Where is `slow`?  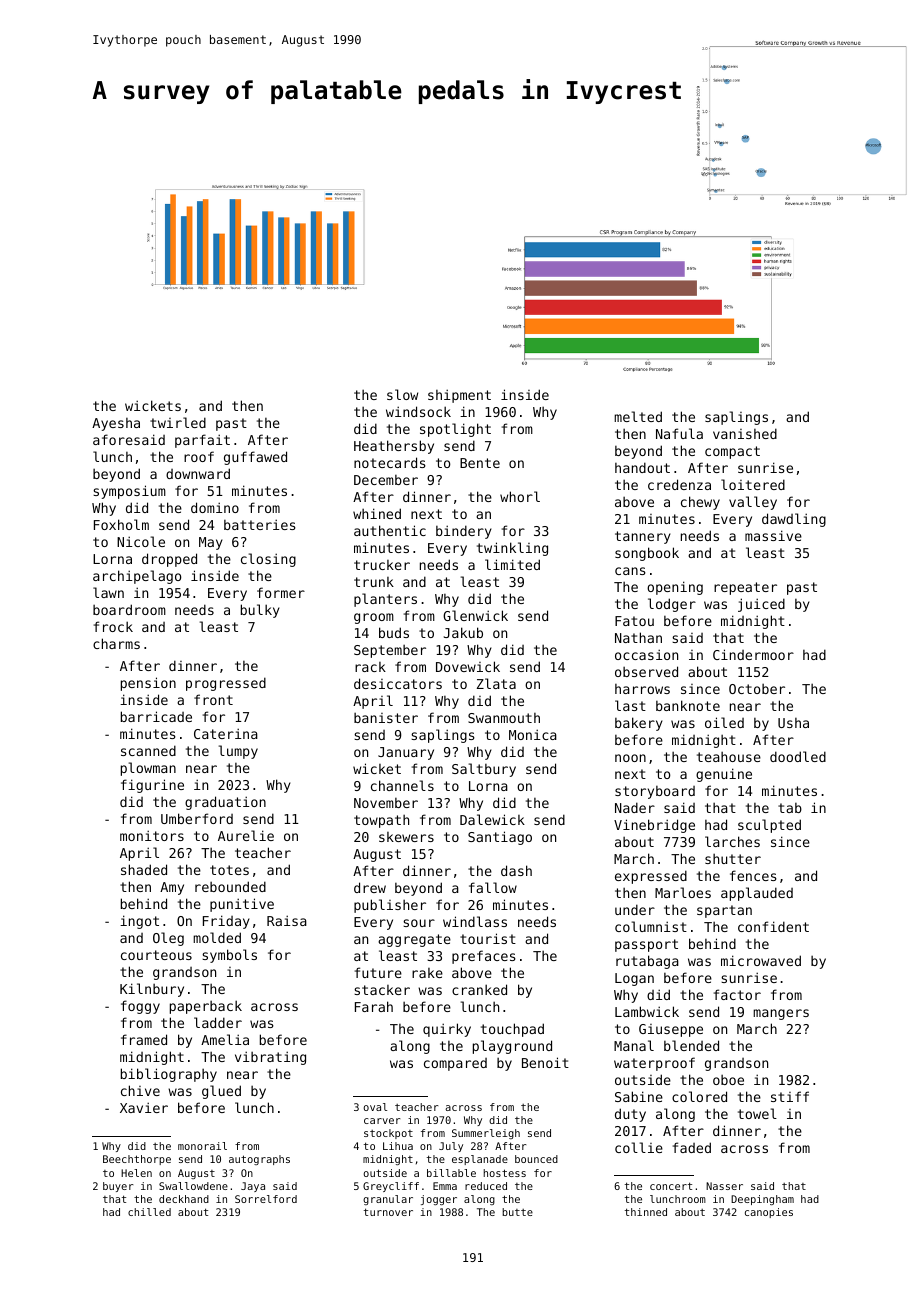
slow is located at coordinates (402, 394).
